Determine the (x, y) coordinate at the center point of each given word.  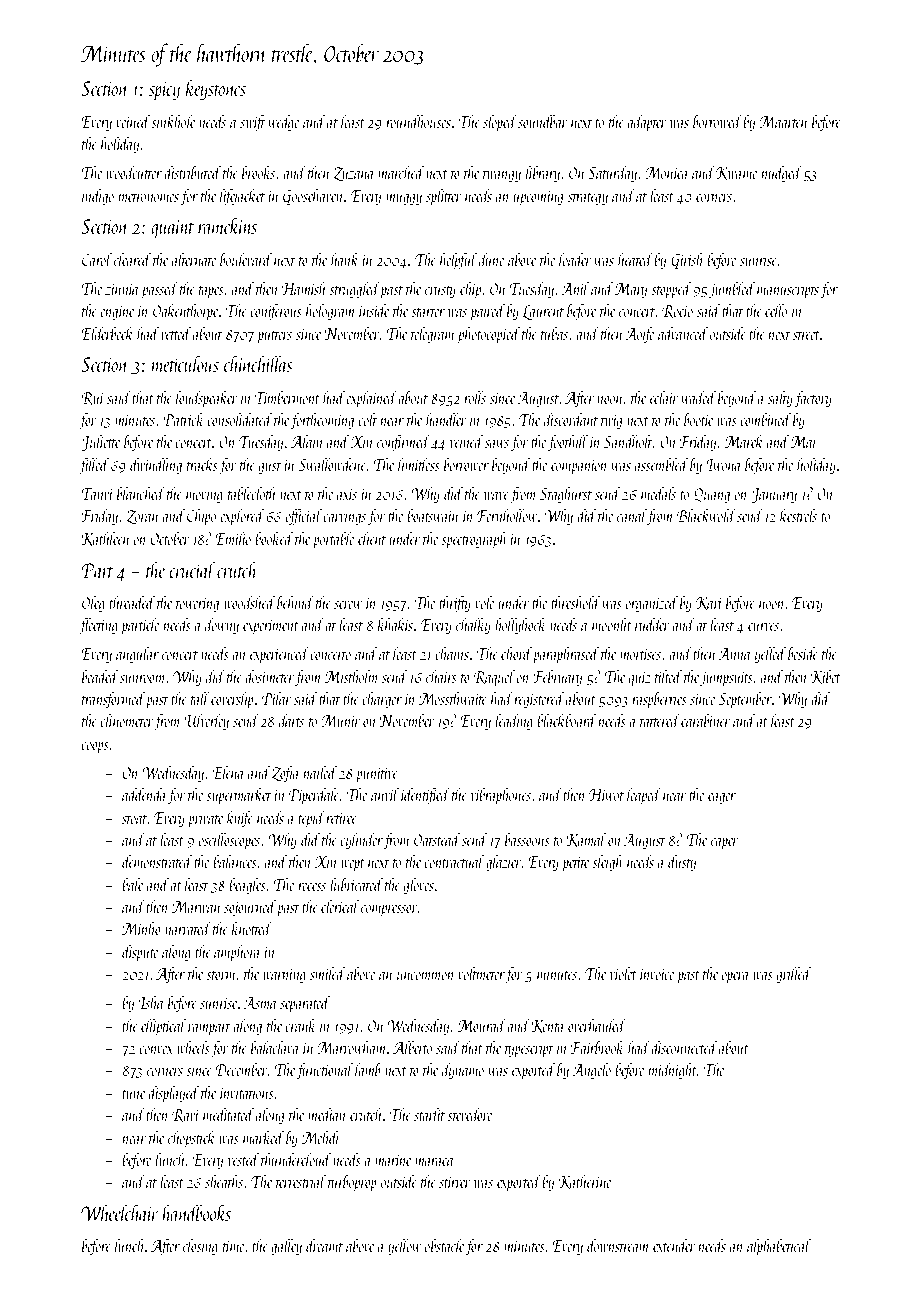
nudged (782, 174)
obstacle (444, 1245)
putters (274, 337)
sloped (500, 123)
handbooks (196, 1212)
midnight (673, 1071)
